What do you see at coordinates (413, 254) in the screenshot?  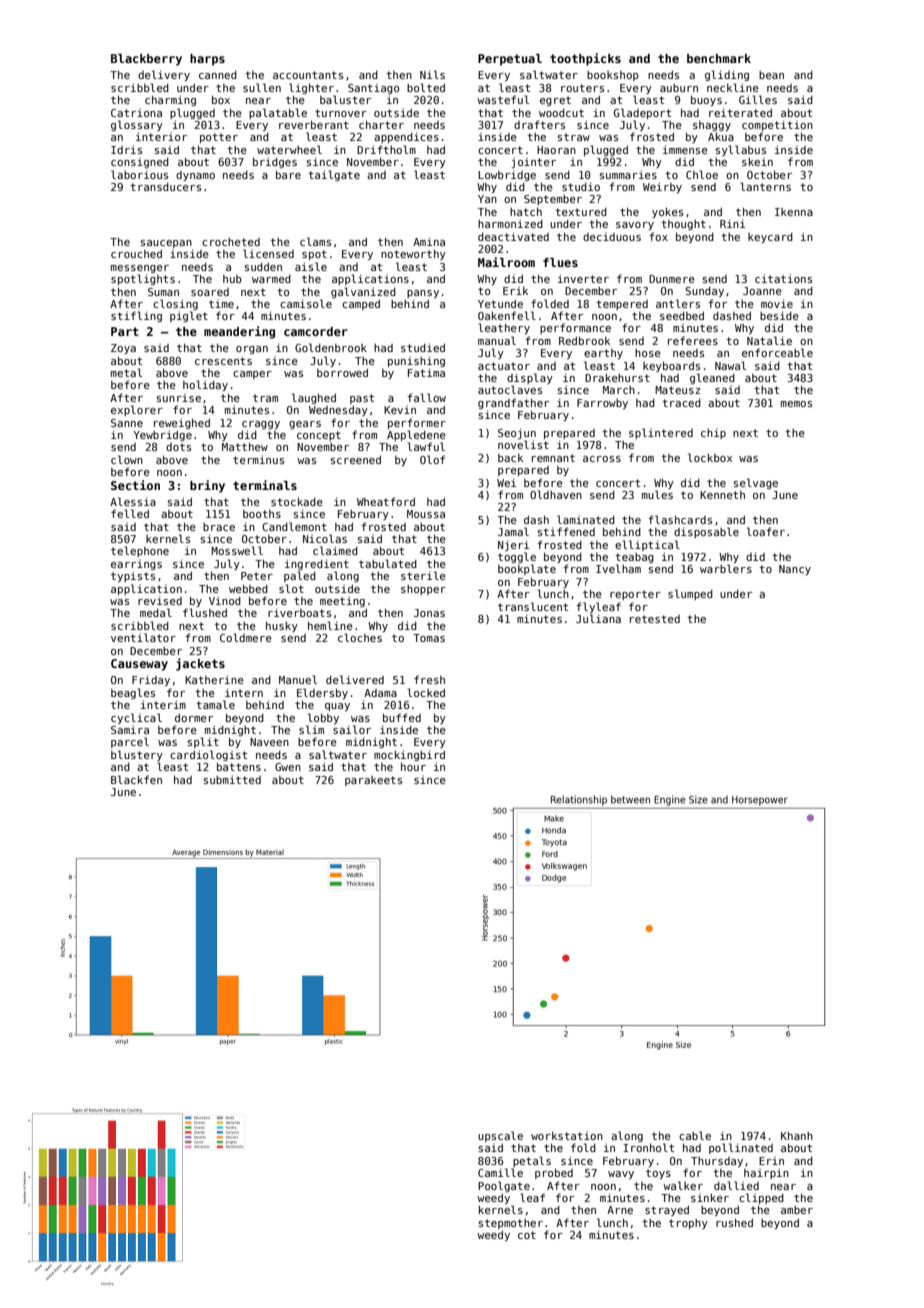 I see `noteworthy` at bounding box center [413, 254].
